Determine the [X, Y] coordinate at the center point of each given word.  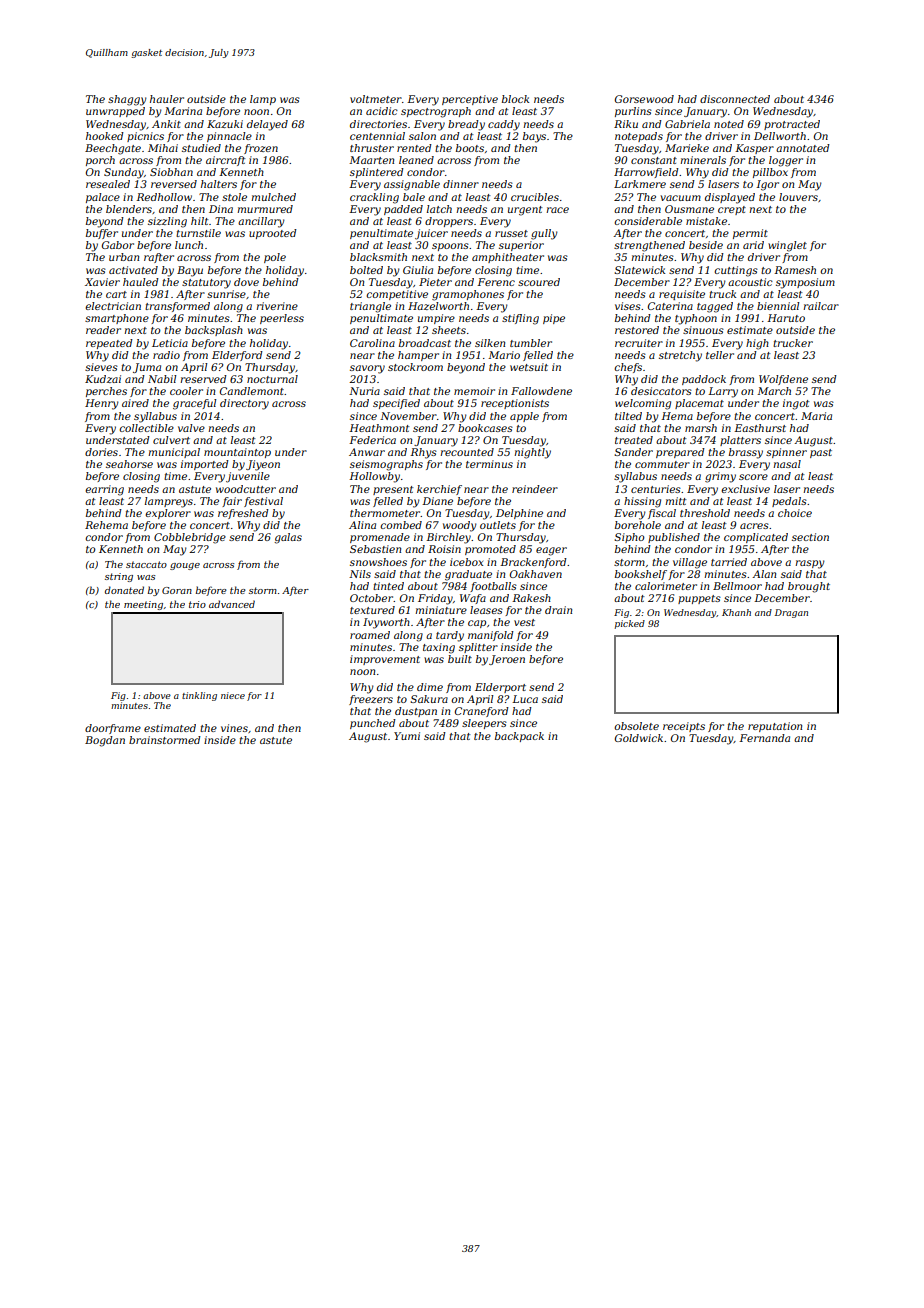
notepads [639, 137]
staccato [146, 564]
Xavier [102, 282]
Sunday [124, 173]
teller [720, 355]
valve [191, 428]
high [757, 344]
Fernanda [764, 738]
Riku [626, 124]
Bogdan [105, 741]
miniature [441, 610]
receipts [684, 727]
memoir [474, 391]
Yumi [407, 736]
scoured [539, 282]
